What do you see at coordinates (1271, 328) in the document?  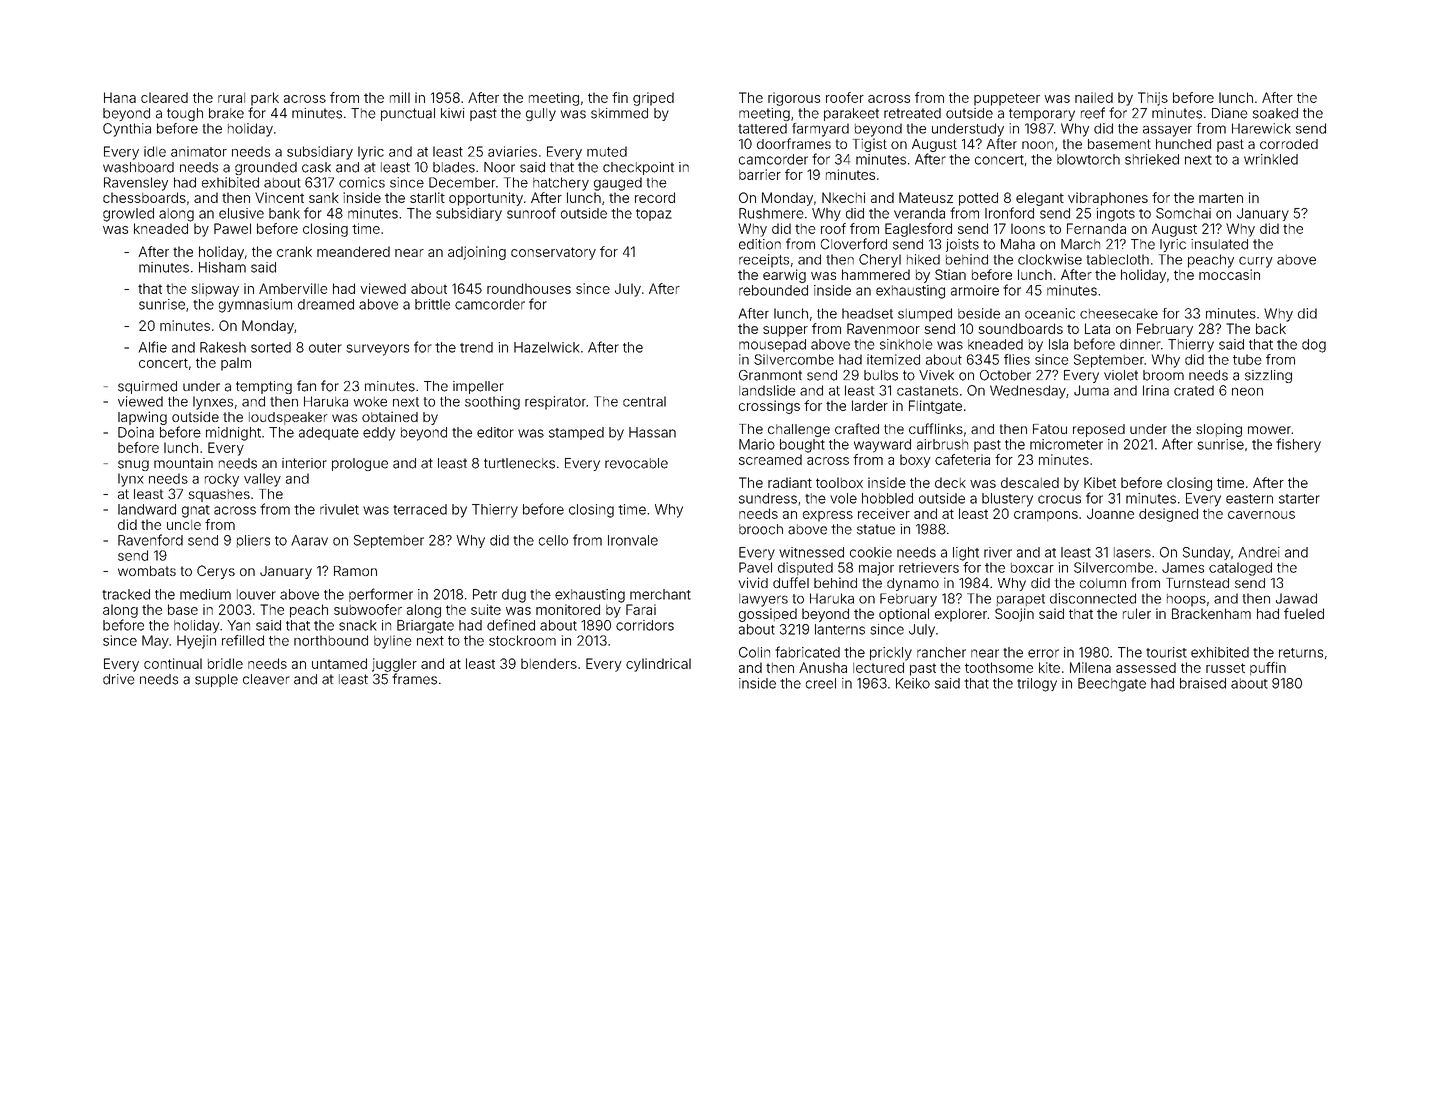 I see `back` at bounding box center [1271, 328].
